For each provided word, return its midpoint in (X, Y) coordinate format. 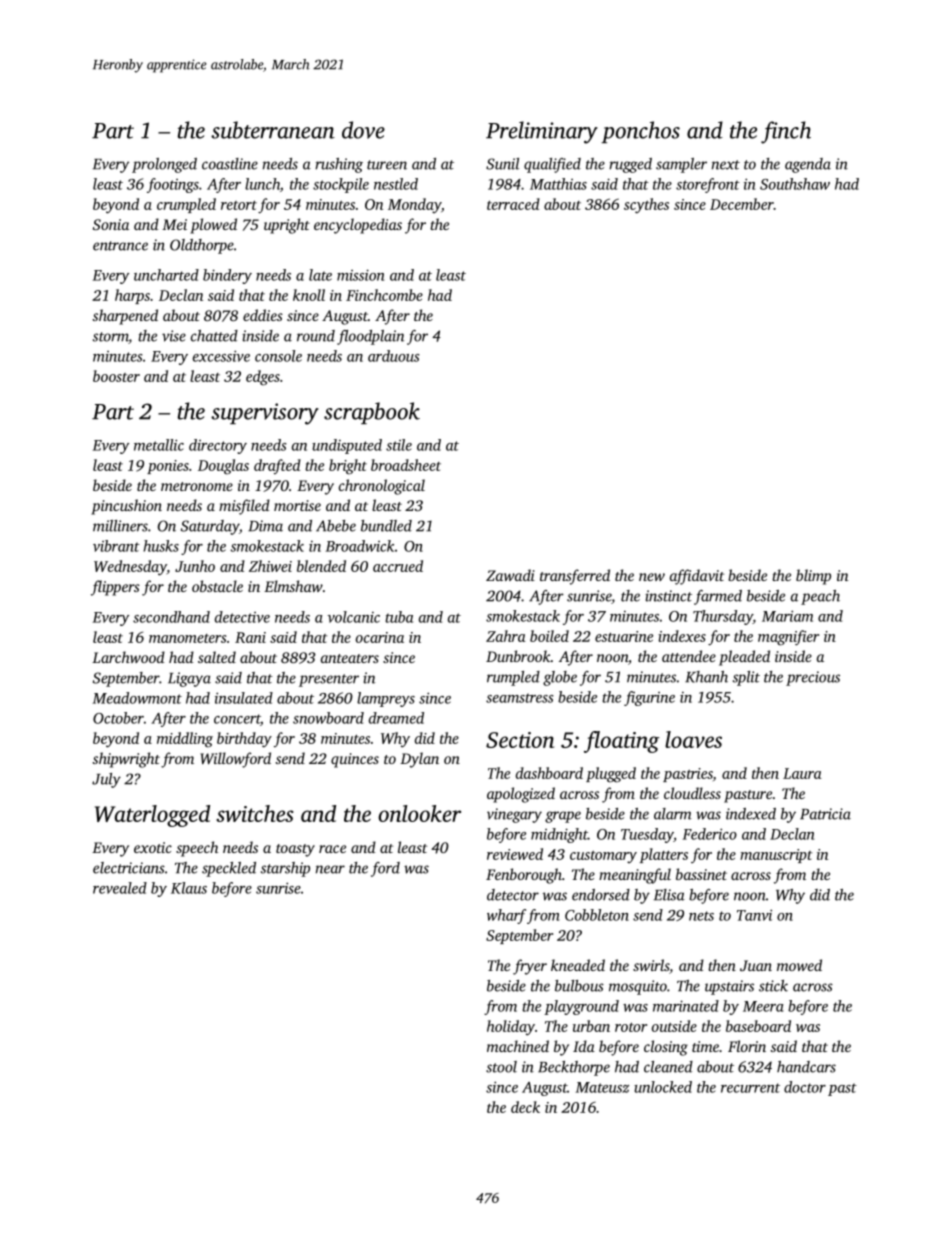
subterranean (273, 130)
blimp (813, 577)
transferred (575, 577)
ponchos (640, 132)
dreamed (396, 718)
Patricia (825, 814)
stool (501, 1067)
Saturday (210, 527)
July (106, 780)
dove (363, 130)
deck (525, 1107)
